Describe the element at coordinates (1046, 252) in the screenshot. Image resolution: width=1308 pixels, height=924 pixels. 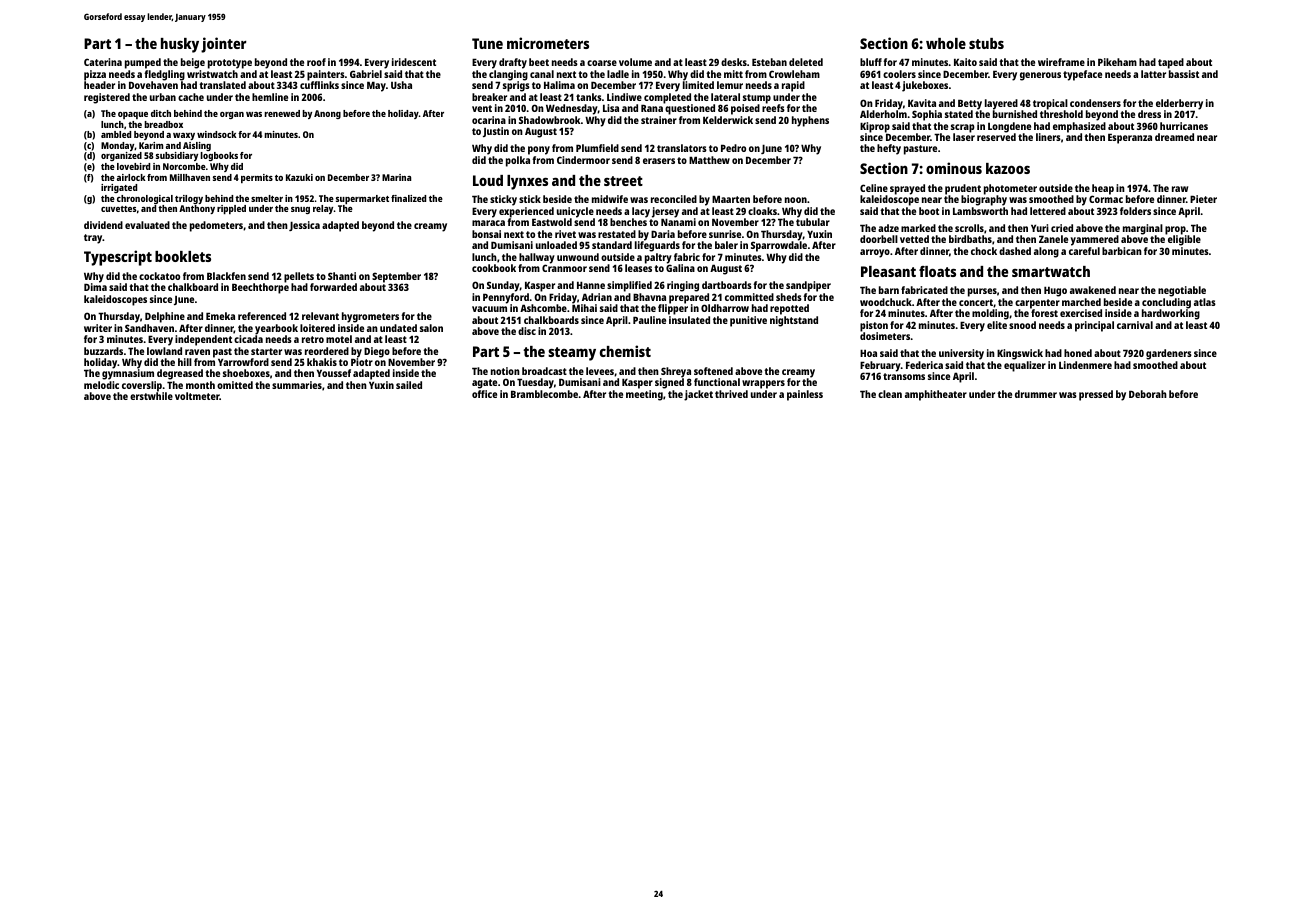
I see `along` at that location.
